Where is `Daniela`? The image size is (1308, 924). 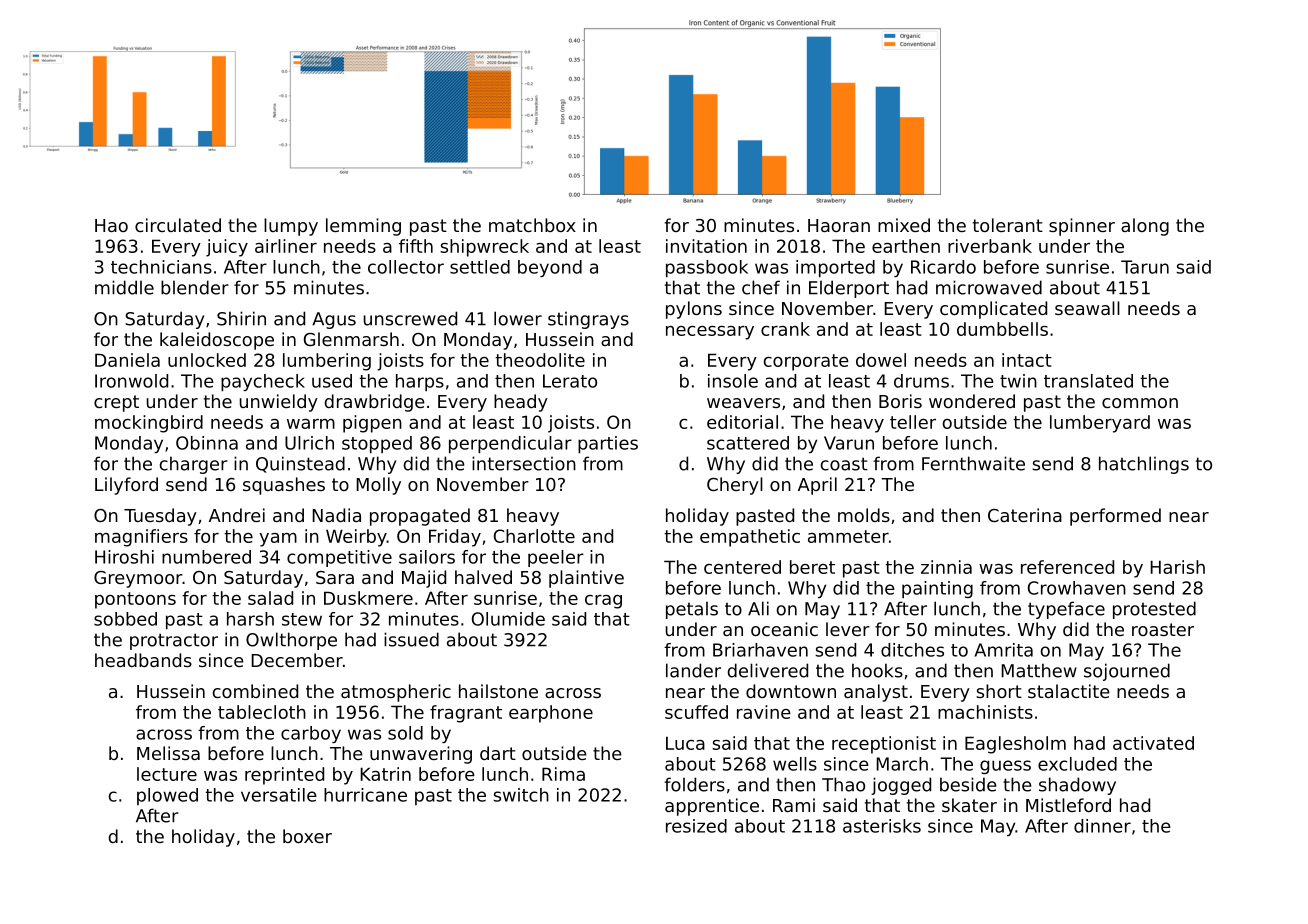
Daniela is located at coordinates (127, 360).
